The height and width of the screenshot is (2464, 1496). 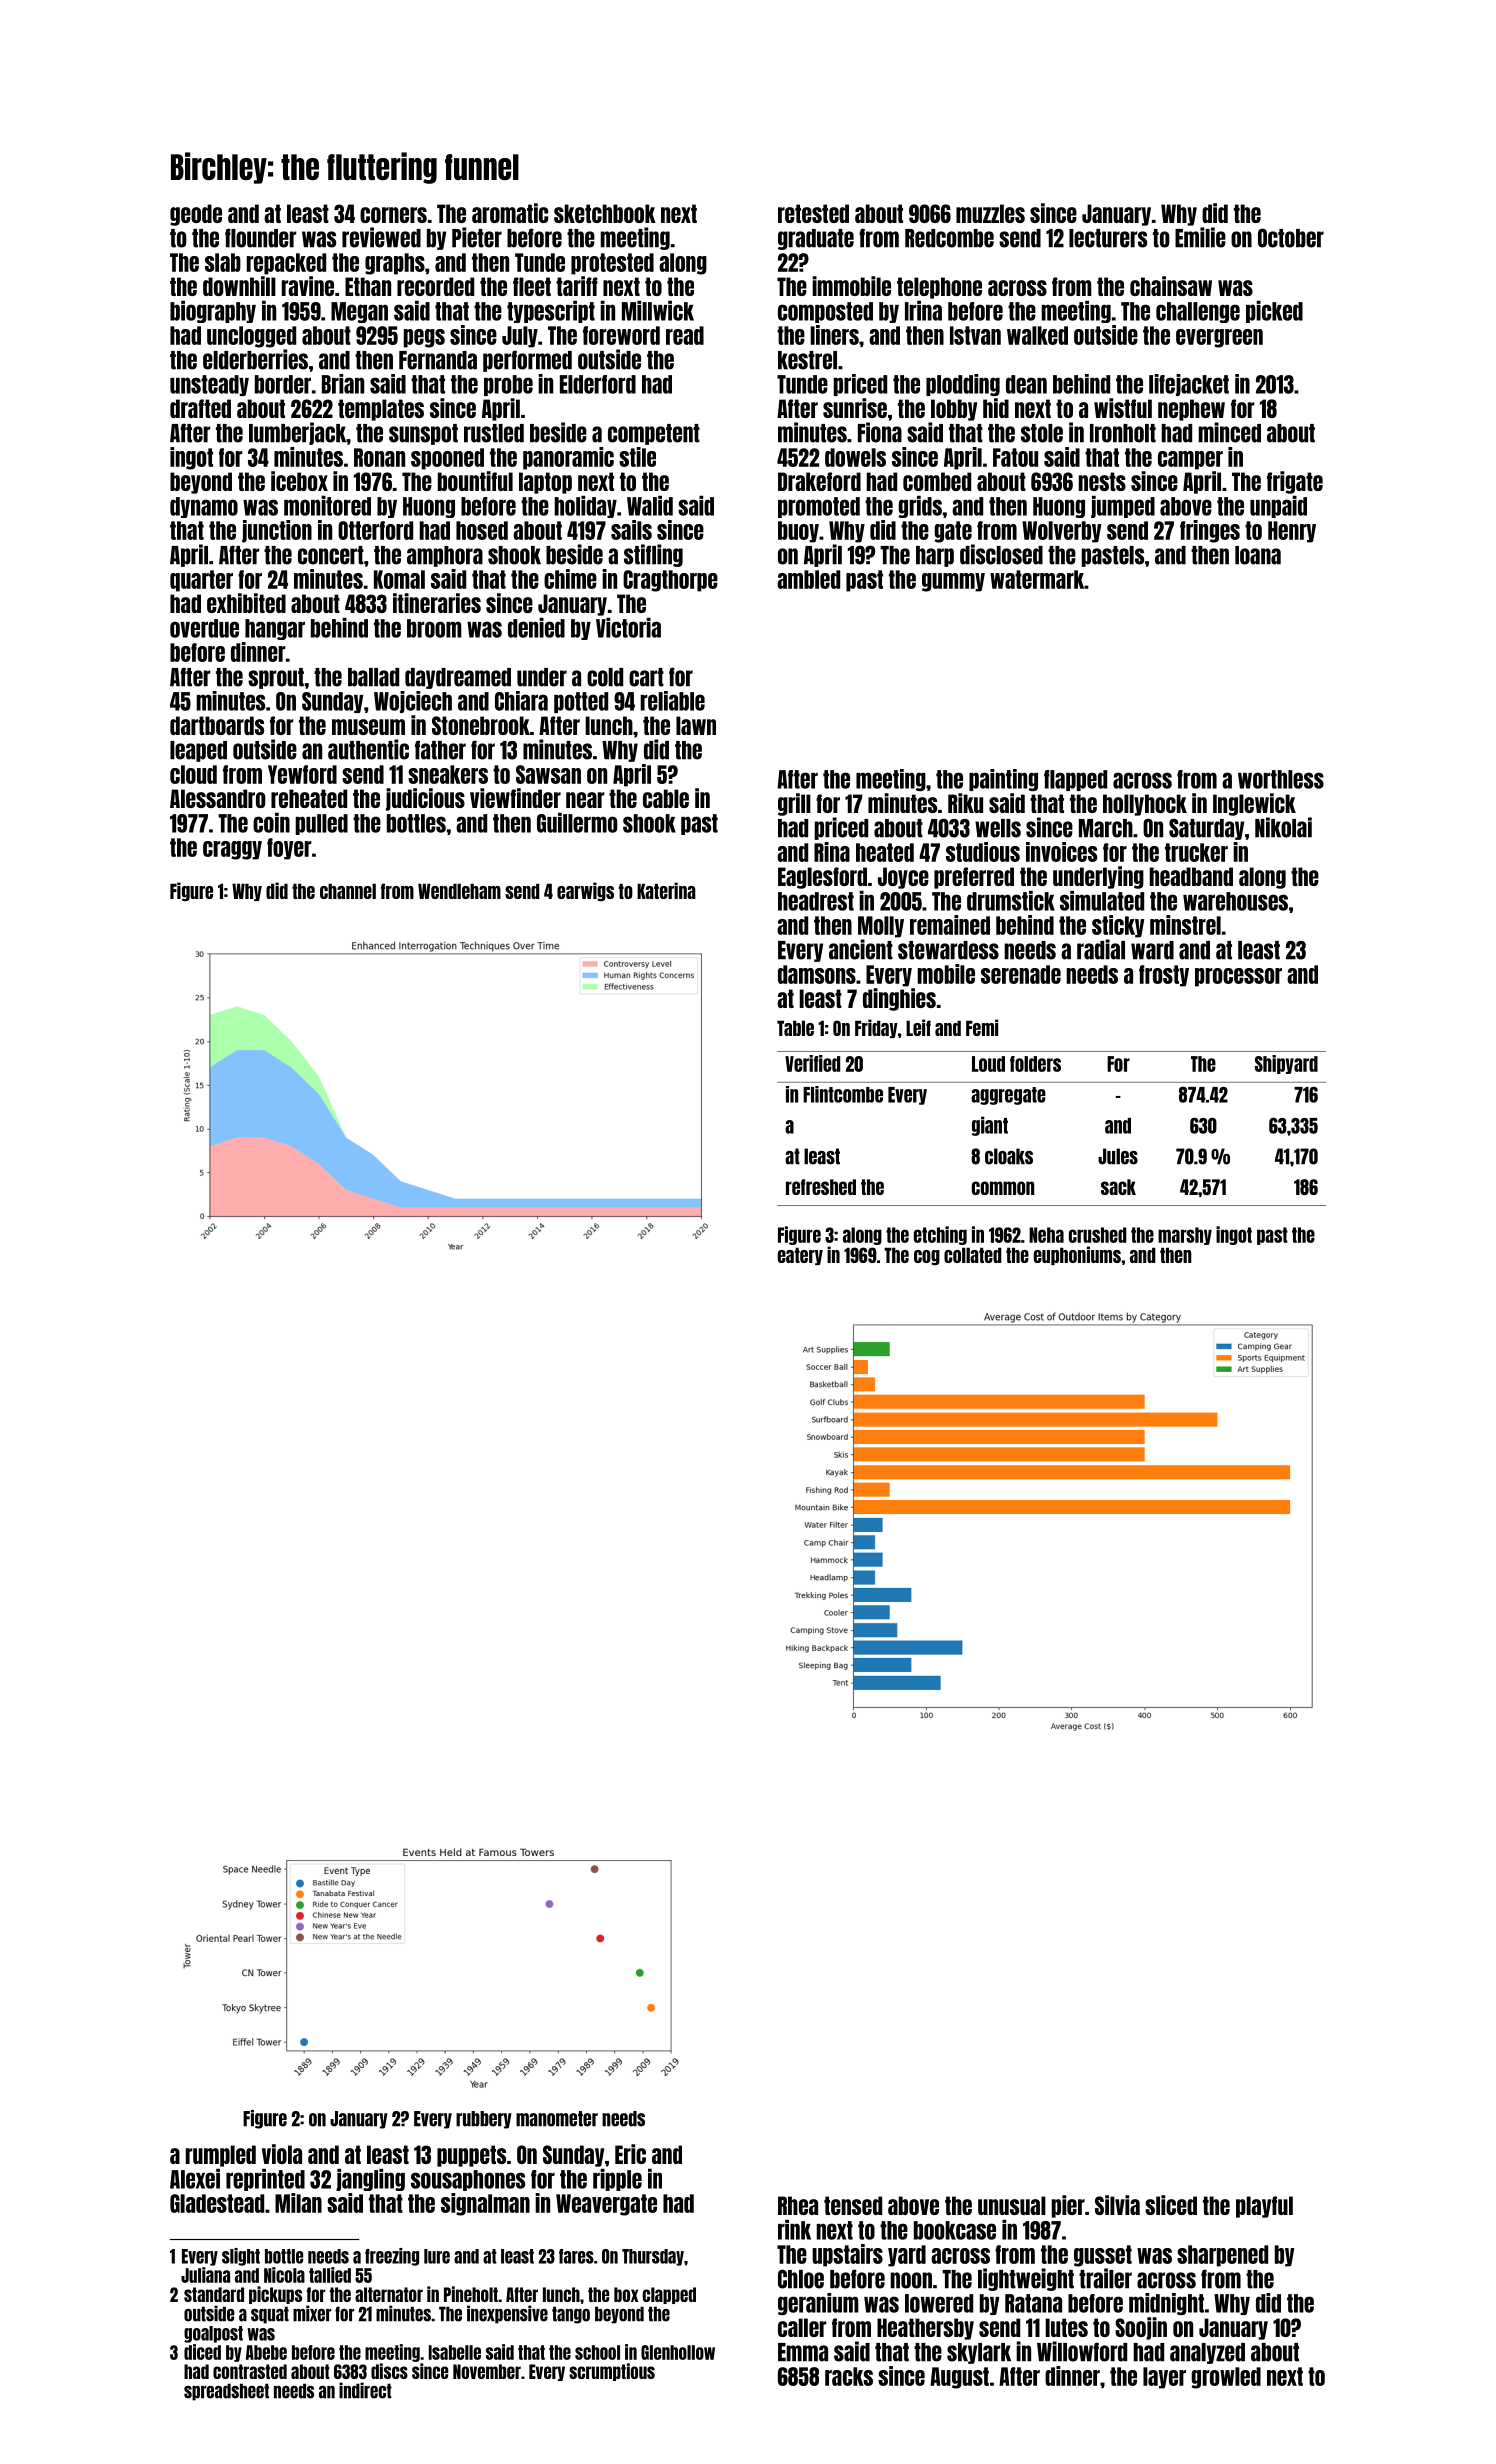 I want to click on discs, so click(x=389, y=2371).
